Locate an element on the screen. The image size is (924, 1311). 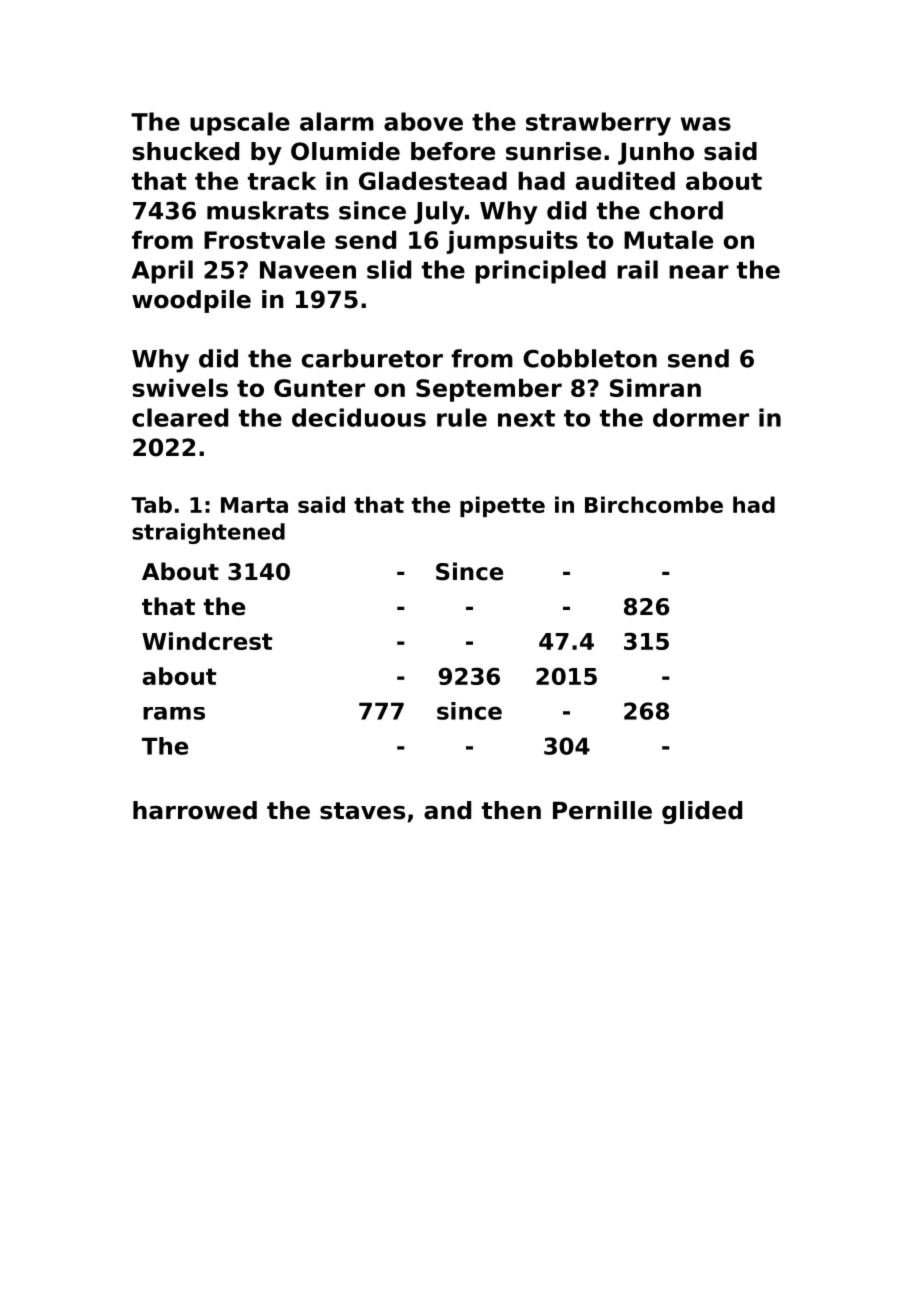
near is located at coordinates (699, 272).
